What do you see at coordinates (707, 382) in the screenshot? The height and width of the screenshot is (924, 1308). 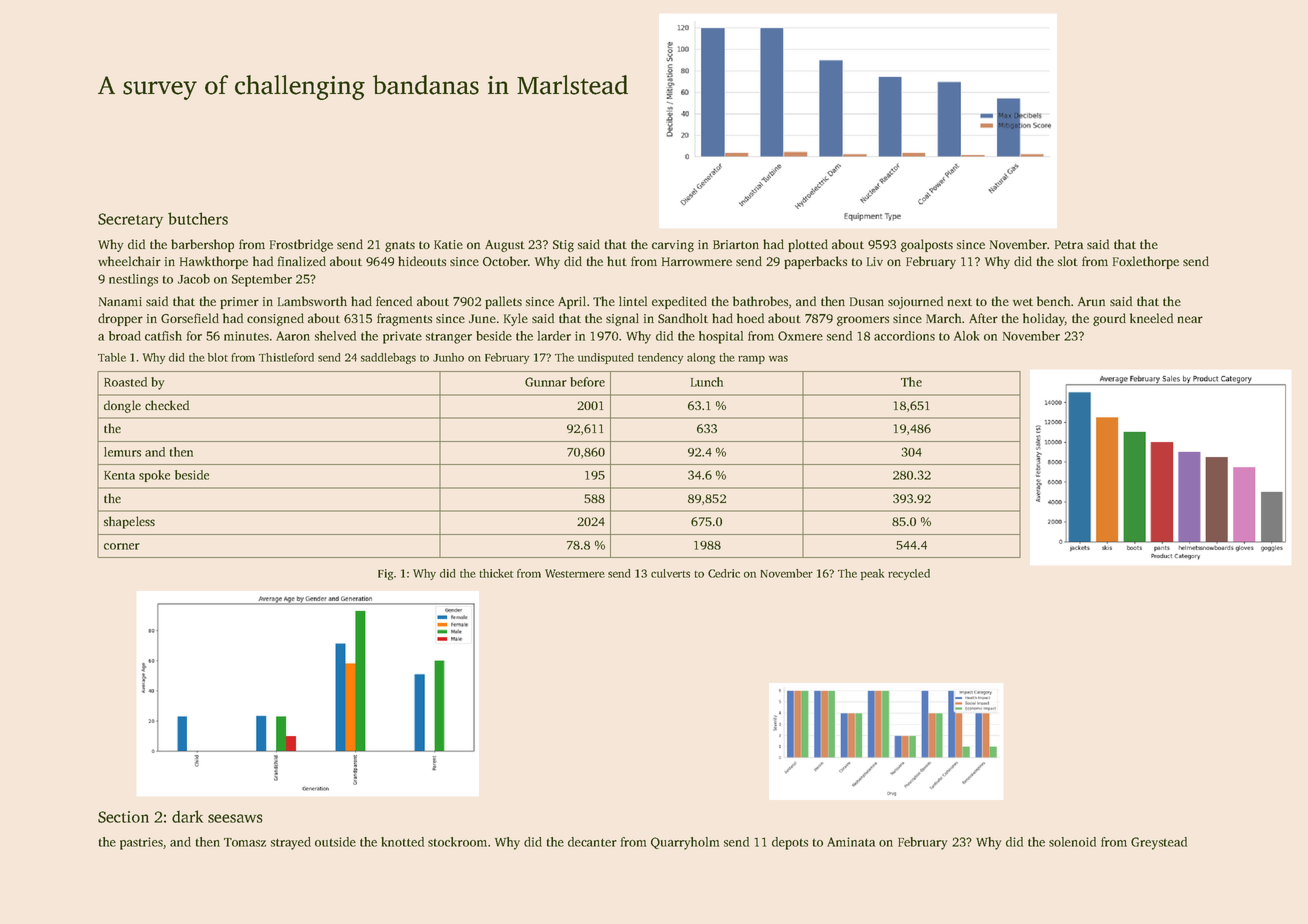 I see `Lunch` at bounding box center [707, 382].
